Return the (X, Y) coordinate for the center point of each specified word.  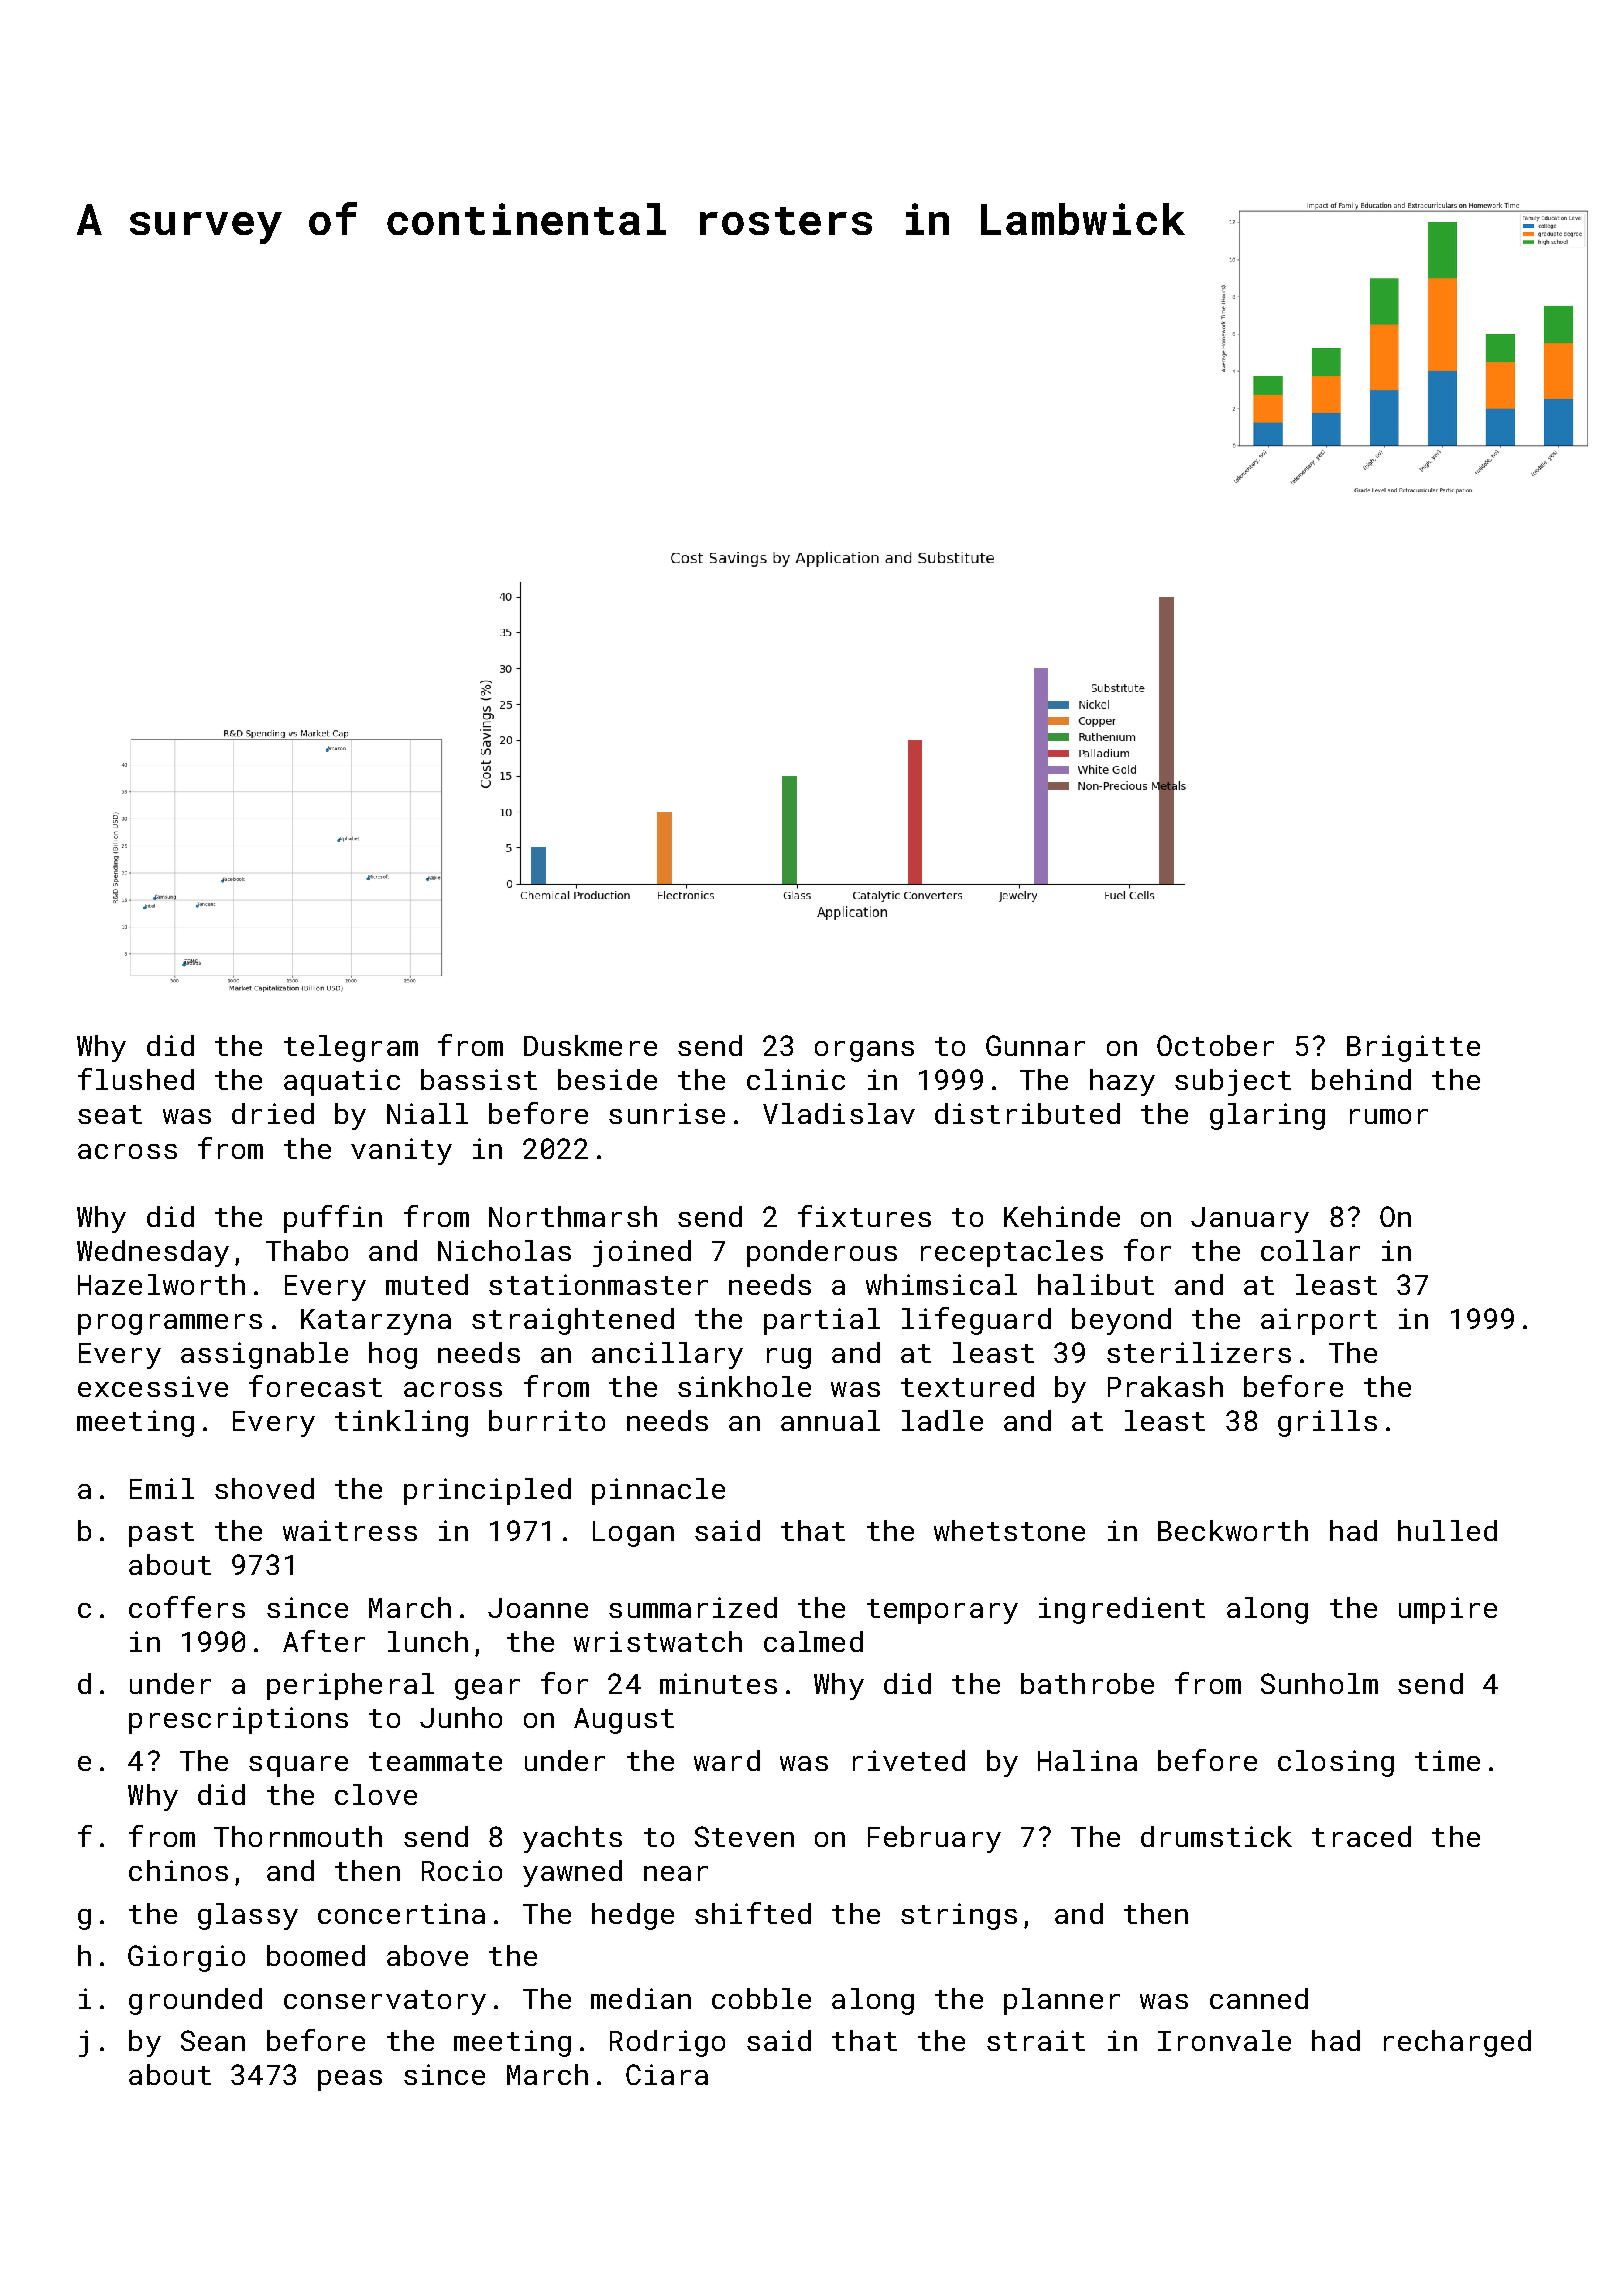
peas (350, 2080)
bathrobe (1087, 1683)
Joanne (538, 1608)
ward (727, 1760)
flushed (136, 1079)
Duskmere (590, 1045)
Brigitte (1413, 1048)
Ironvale (1224, 2040)
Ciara (667, 2074)
